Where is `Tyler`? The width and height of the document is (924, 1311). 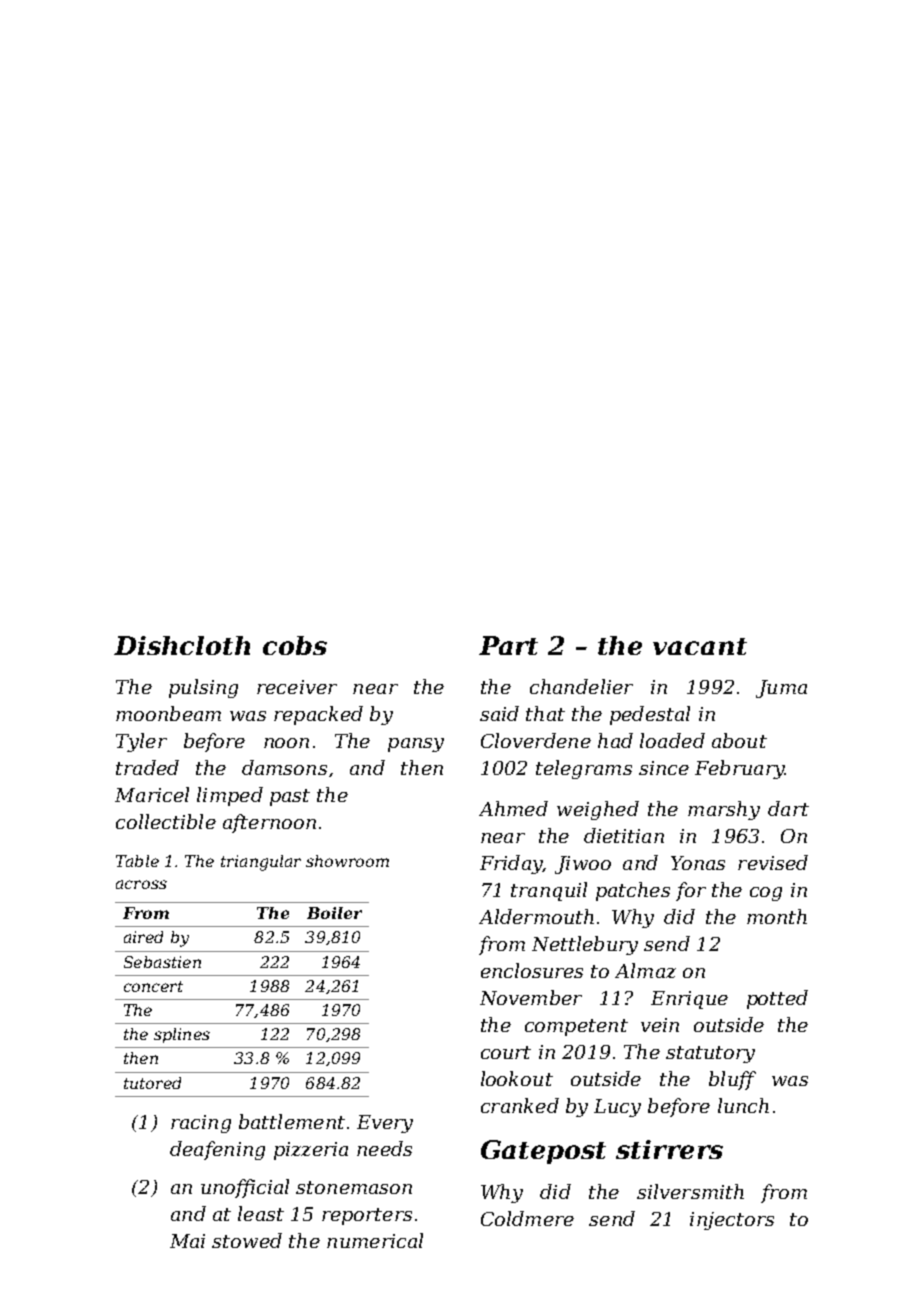 Tyler is located at coordinates (141, 742).
